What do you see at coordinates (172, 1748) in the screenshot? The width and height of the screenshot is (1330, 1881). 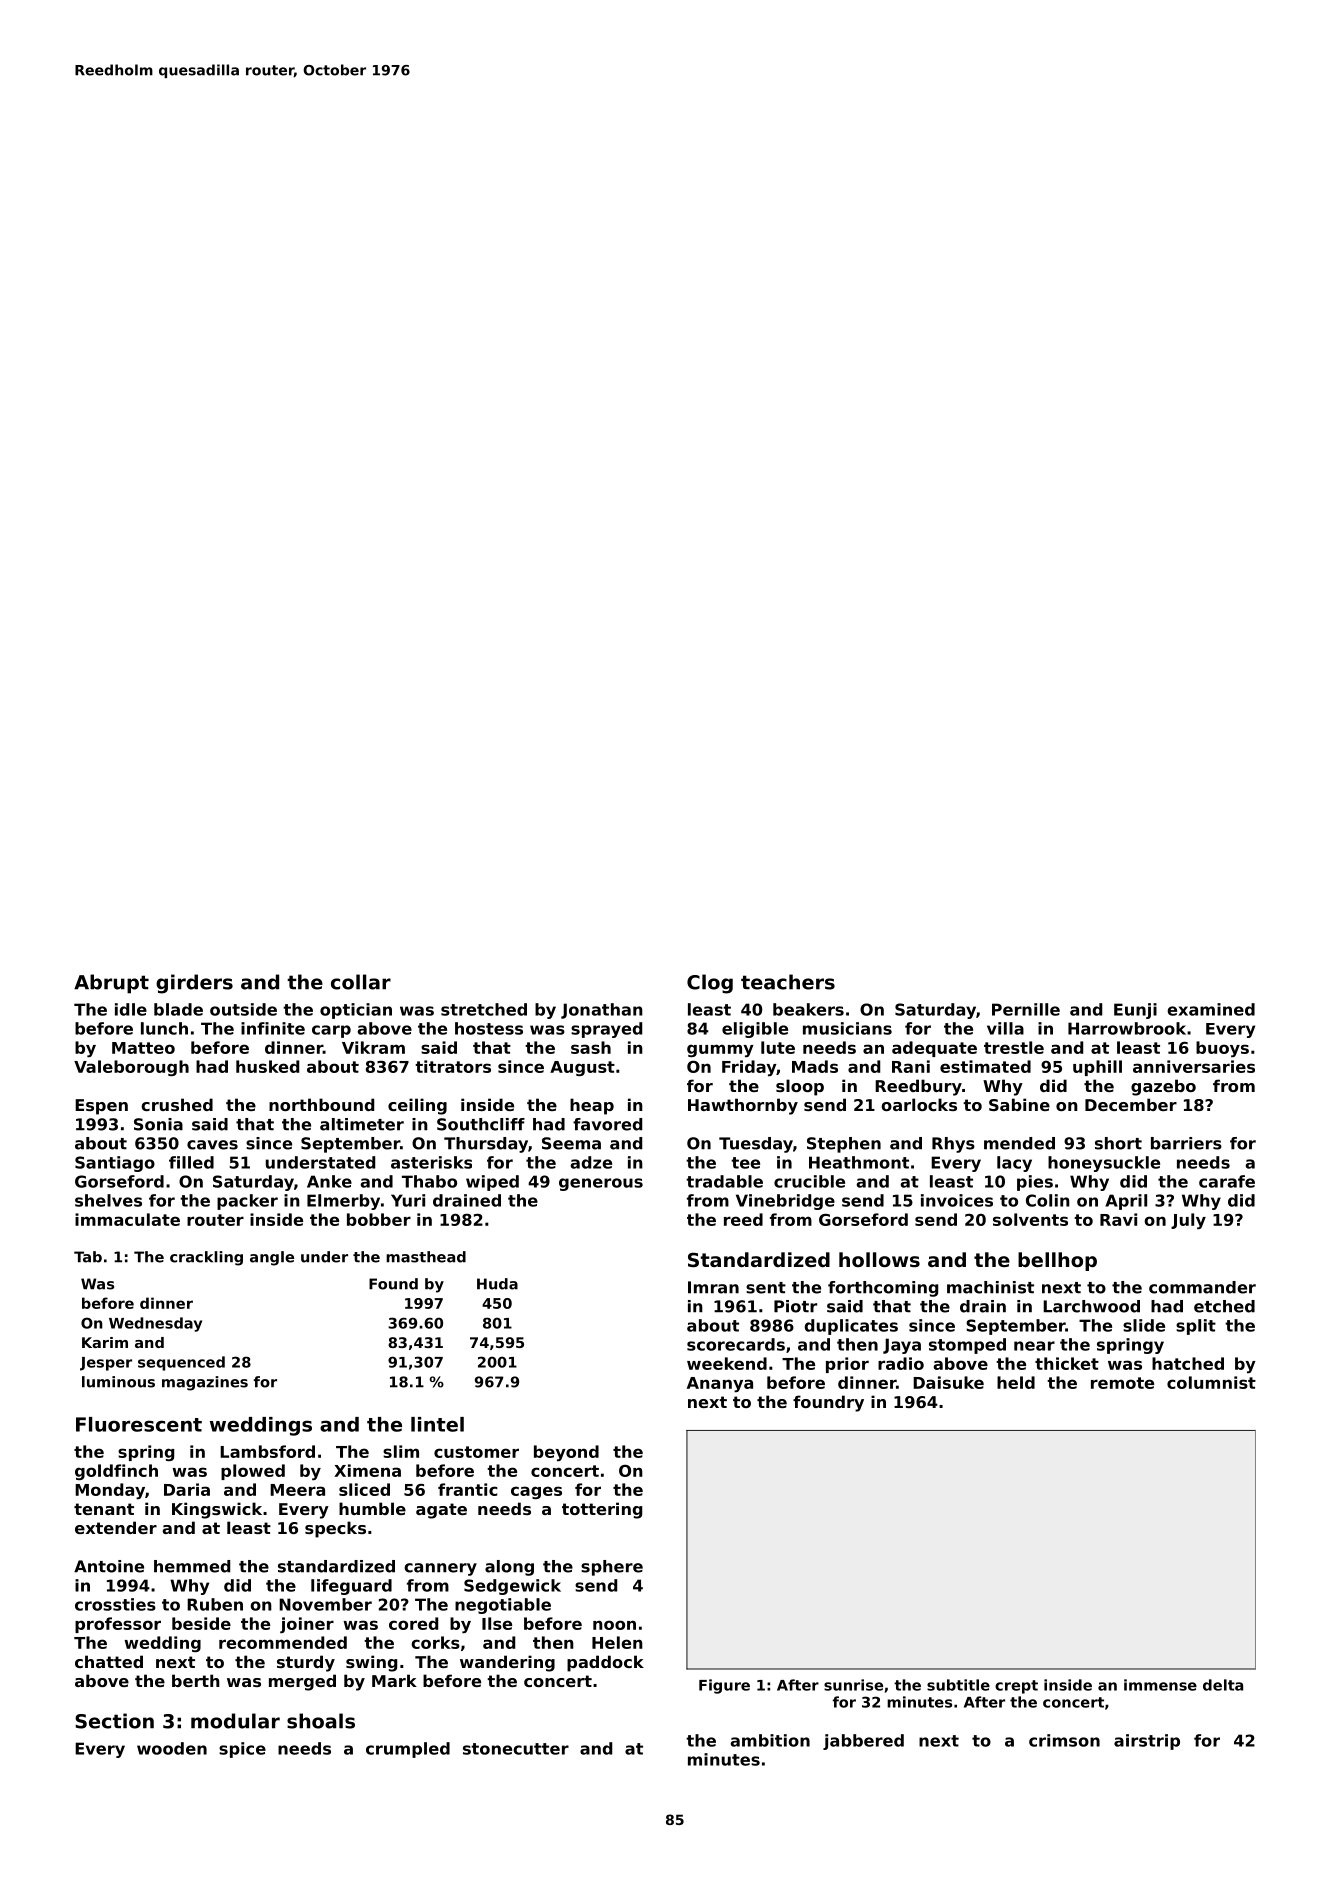 I see `wooden` at bounding box center [172, 1748].
